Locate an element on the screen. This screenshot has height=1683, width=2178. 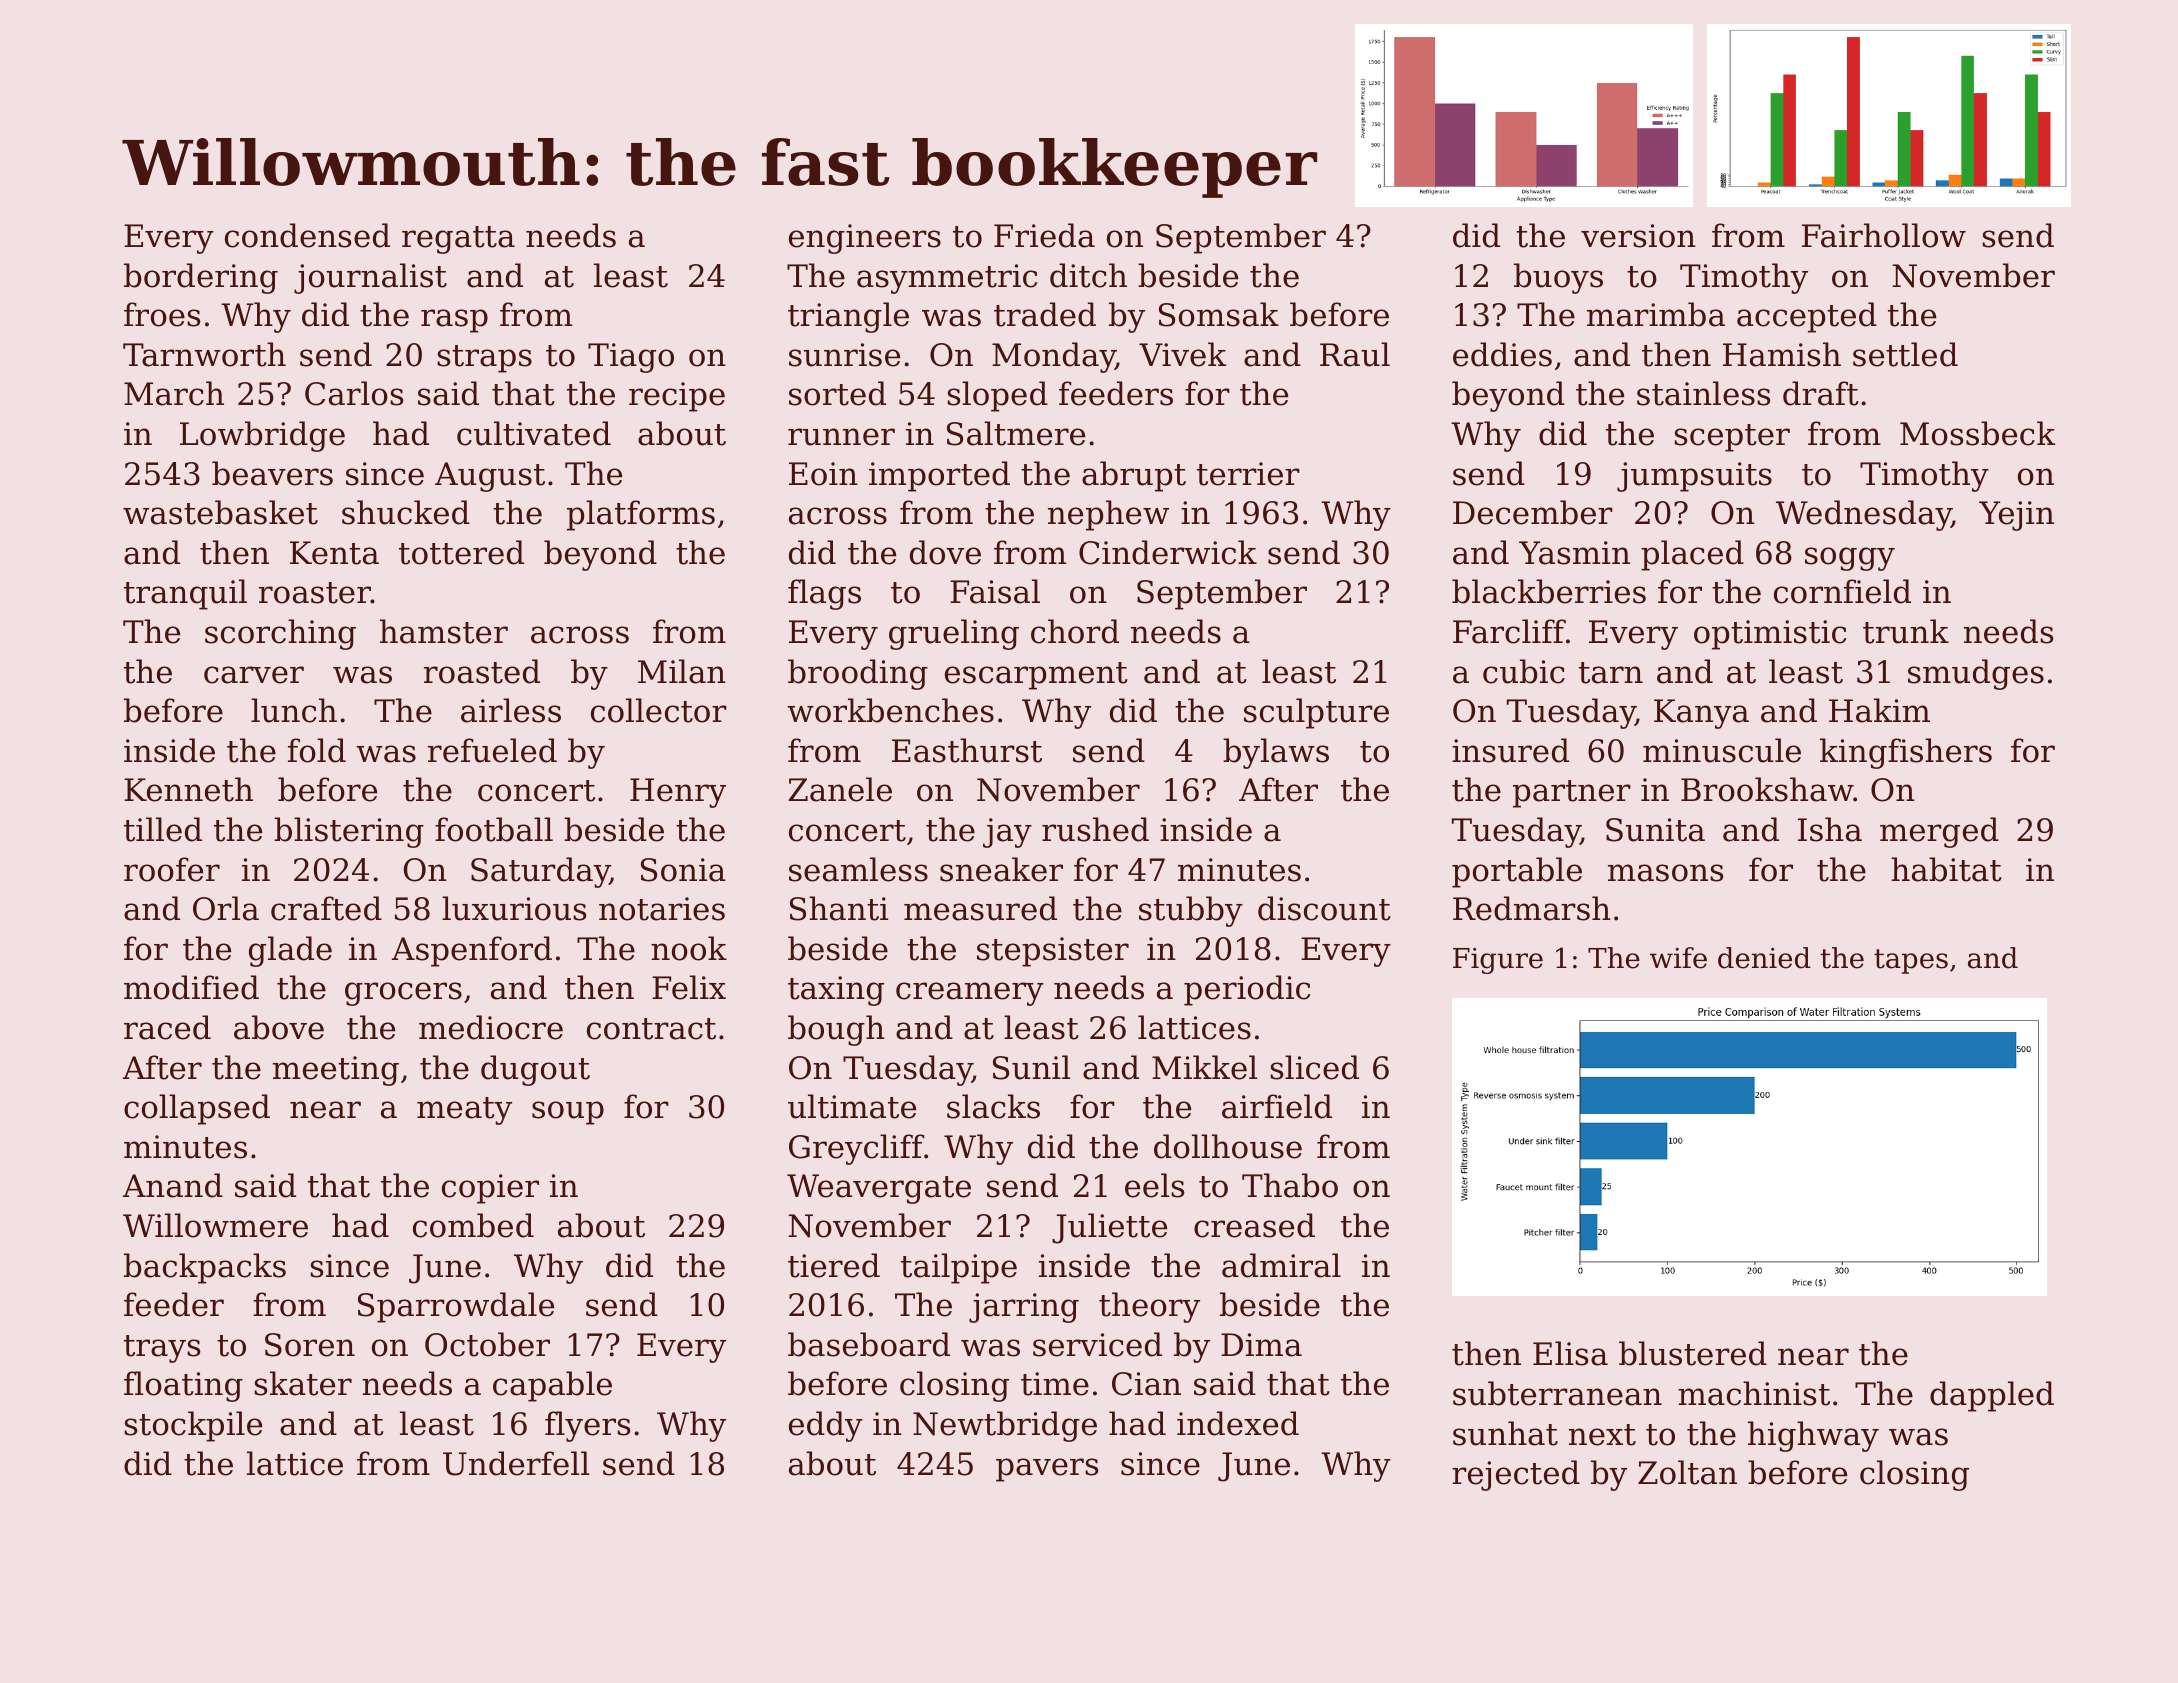
above is located at coordinates (279, 1027).
